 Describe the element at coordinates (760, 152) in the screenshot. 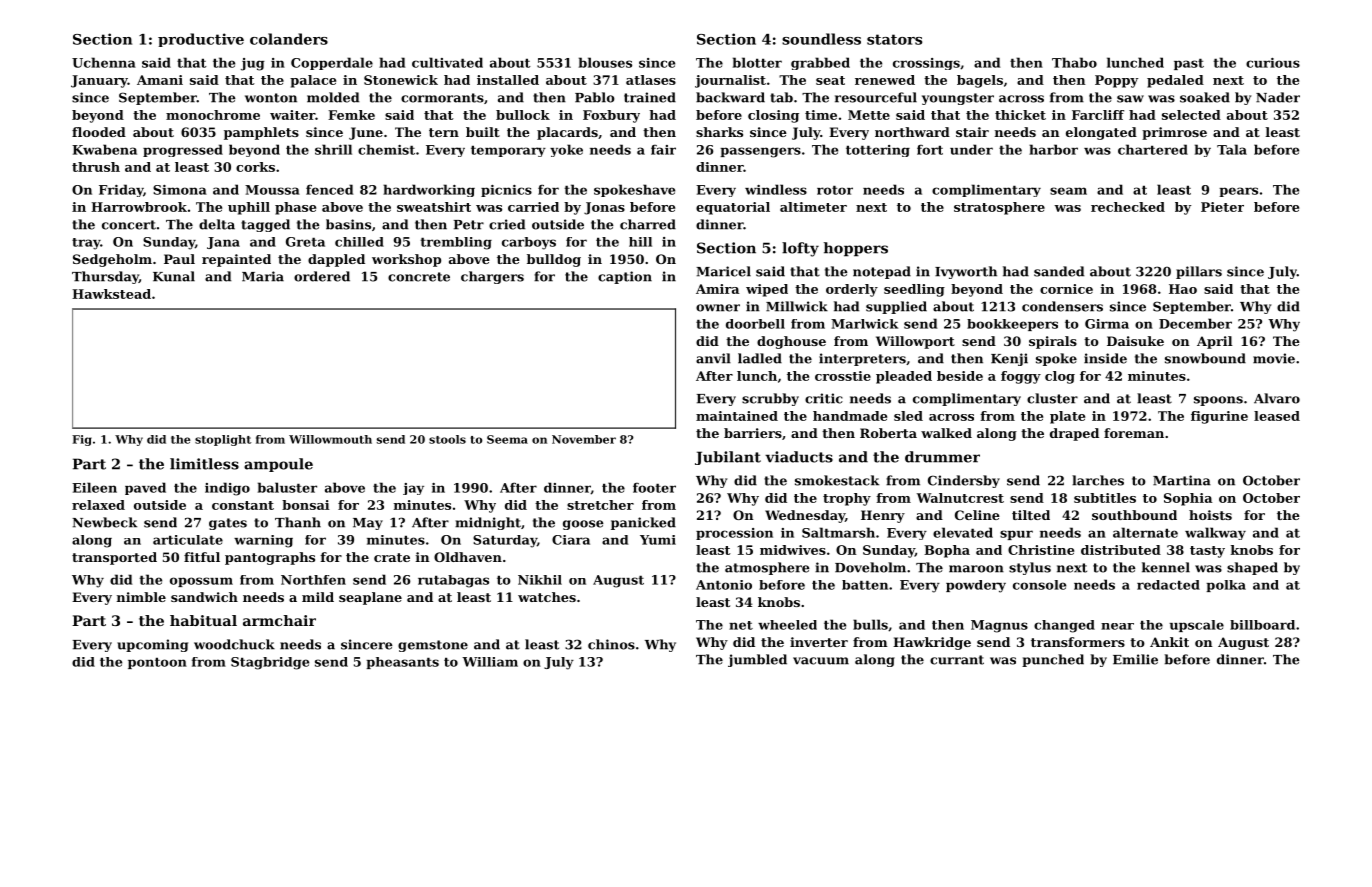

I see `passengers` at that location.
